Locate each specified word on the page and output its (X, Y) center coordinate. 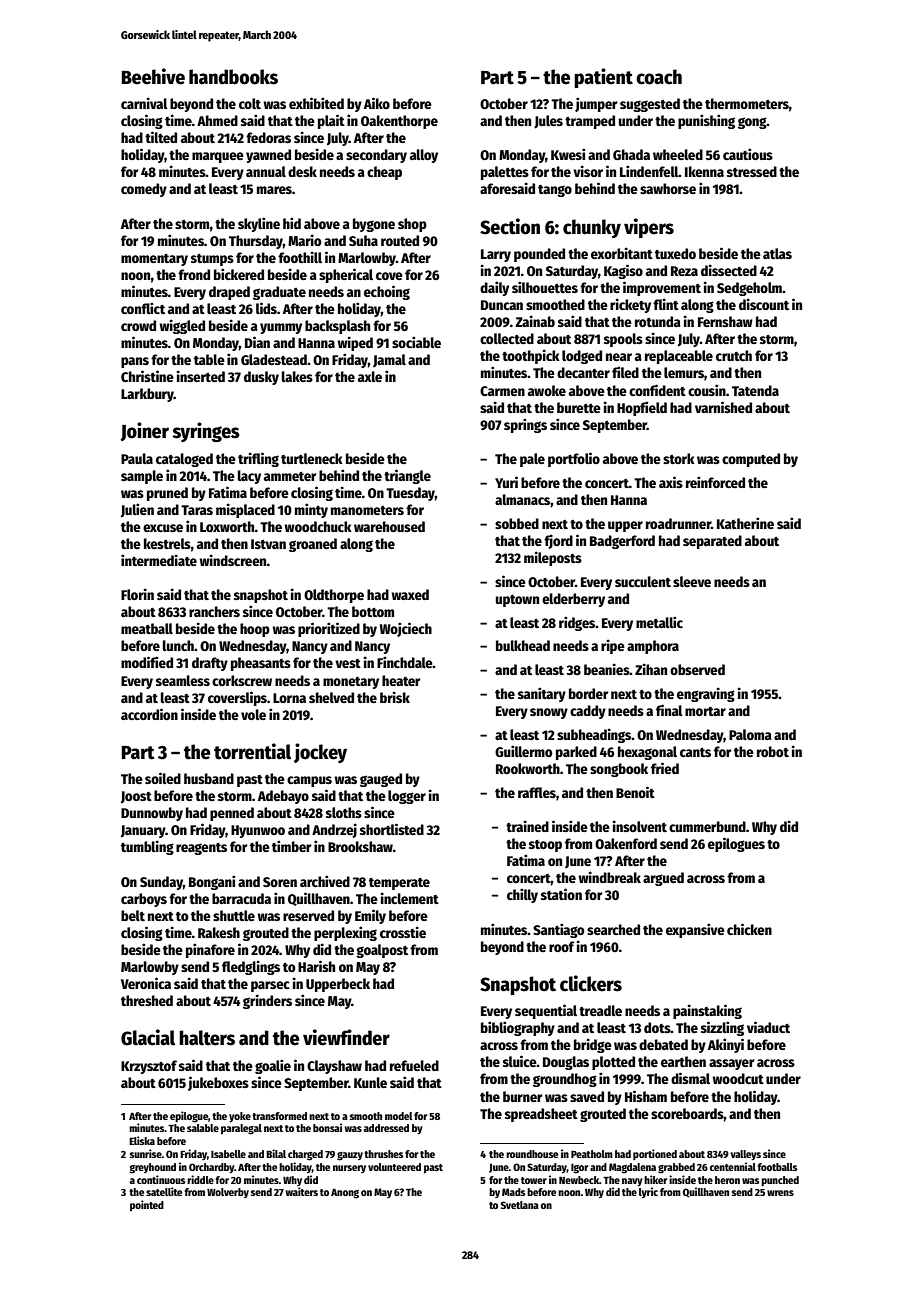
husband (209, 778)
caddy (588, 712)
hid (292, 223)
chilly (522, 895)
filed (625, 372)
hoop (255, 630)
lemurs (684, 372)
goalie (273, 1066)
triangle (407, 476)
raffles (537, 792)
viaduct (768, 1027)
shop (412, 225)
